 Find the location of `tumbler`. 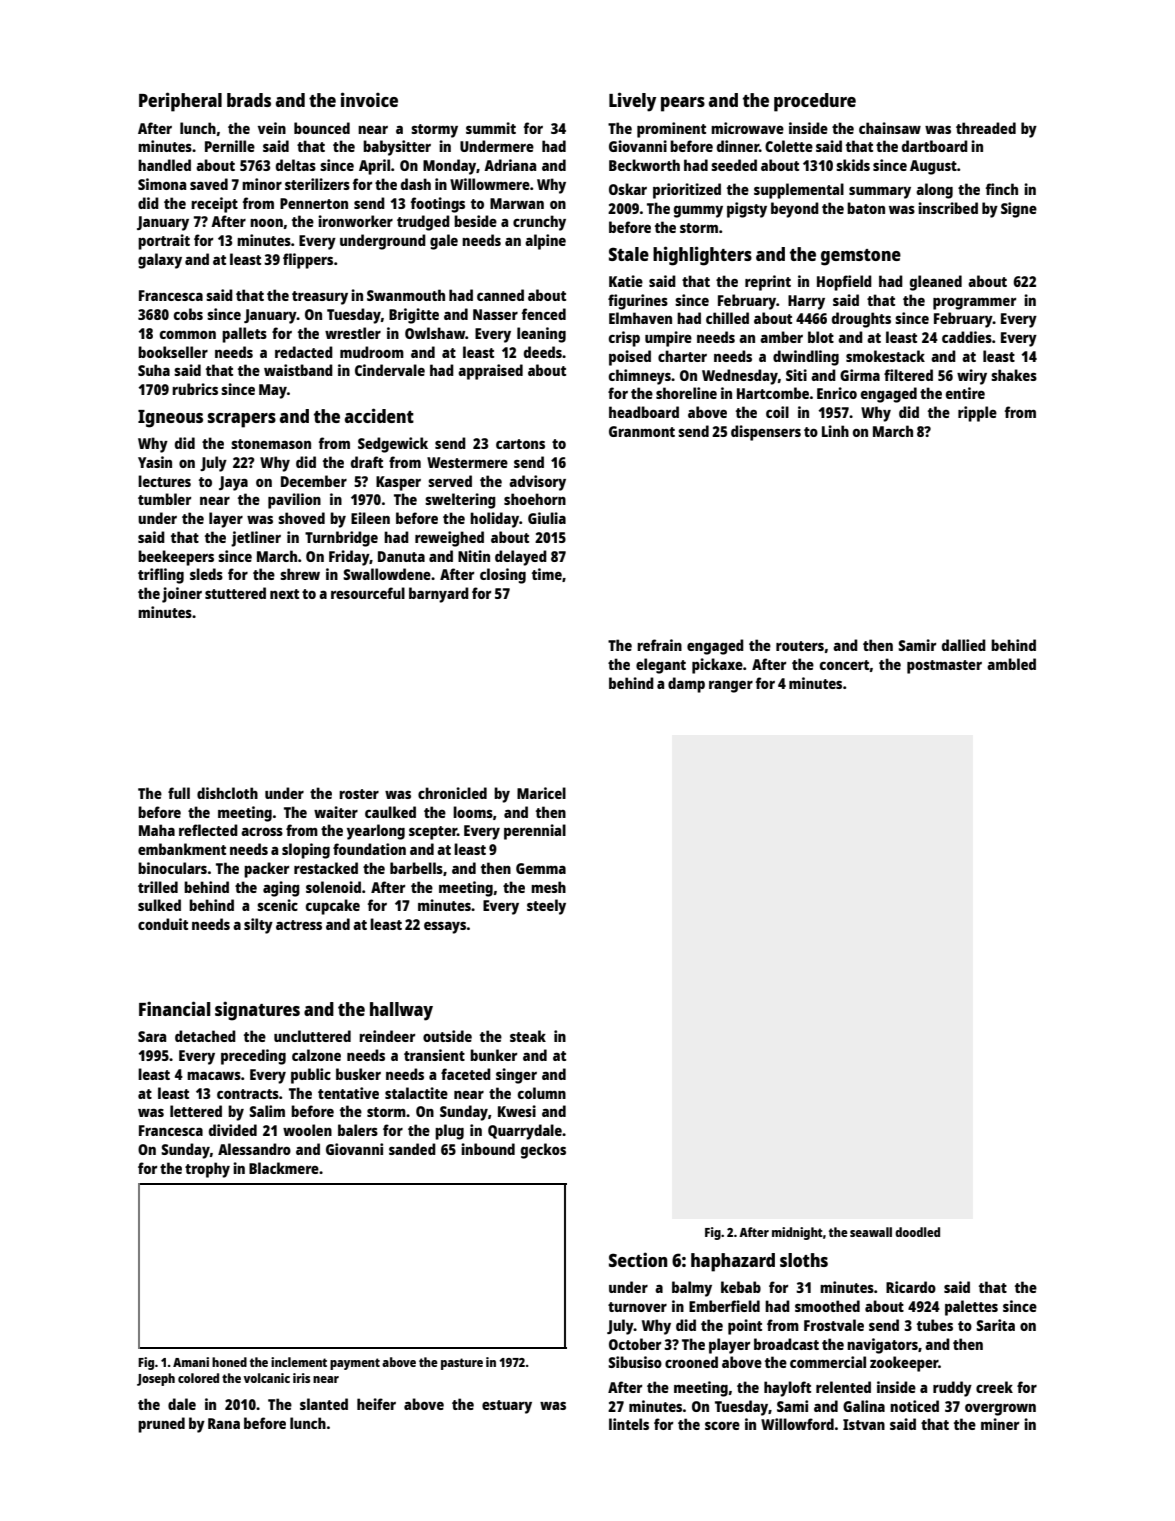

tumbler is located at coordinates (164, 499).
